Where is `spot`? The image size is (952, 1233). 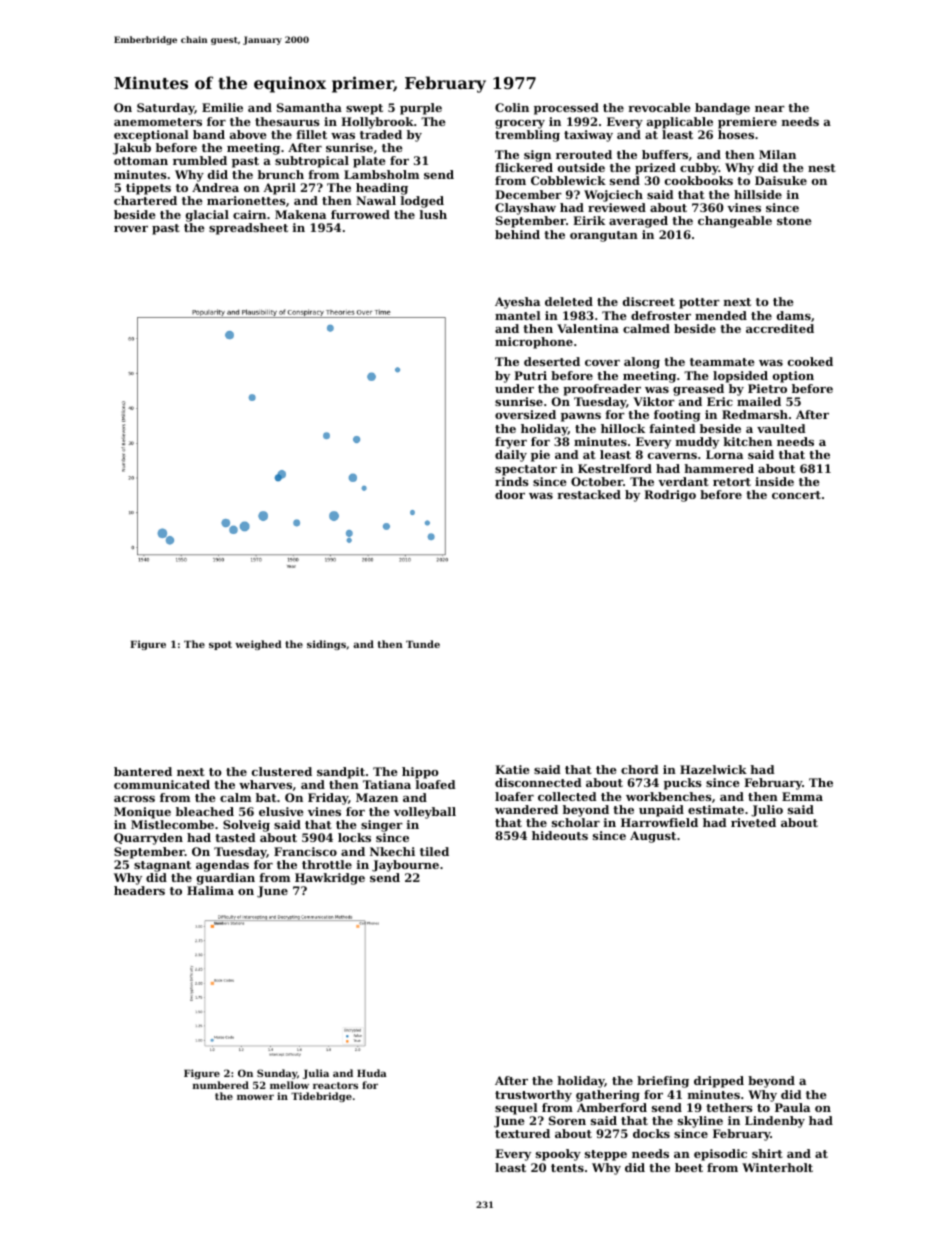 spot is located at coordinates (220, 645).
